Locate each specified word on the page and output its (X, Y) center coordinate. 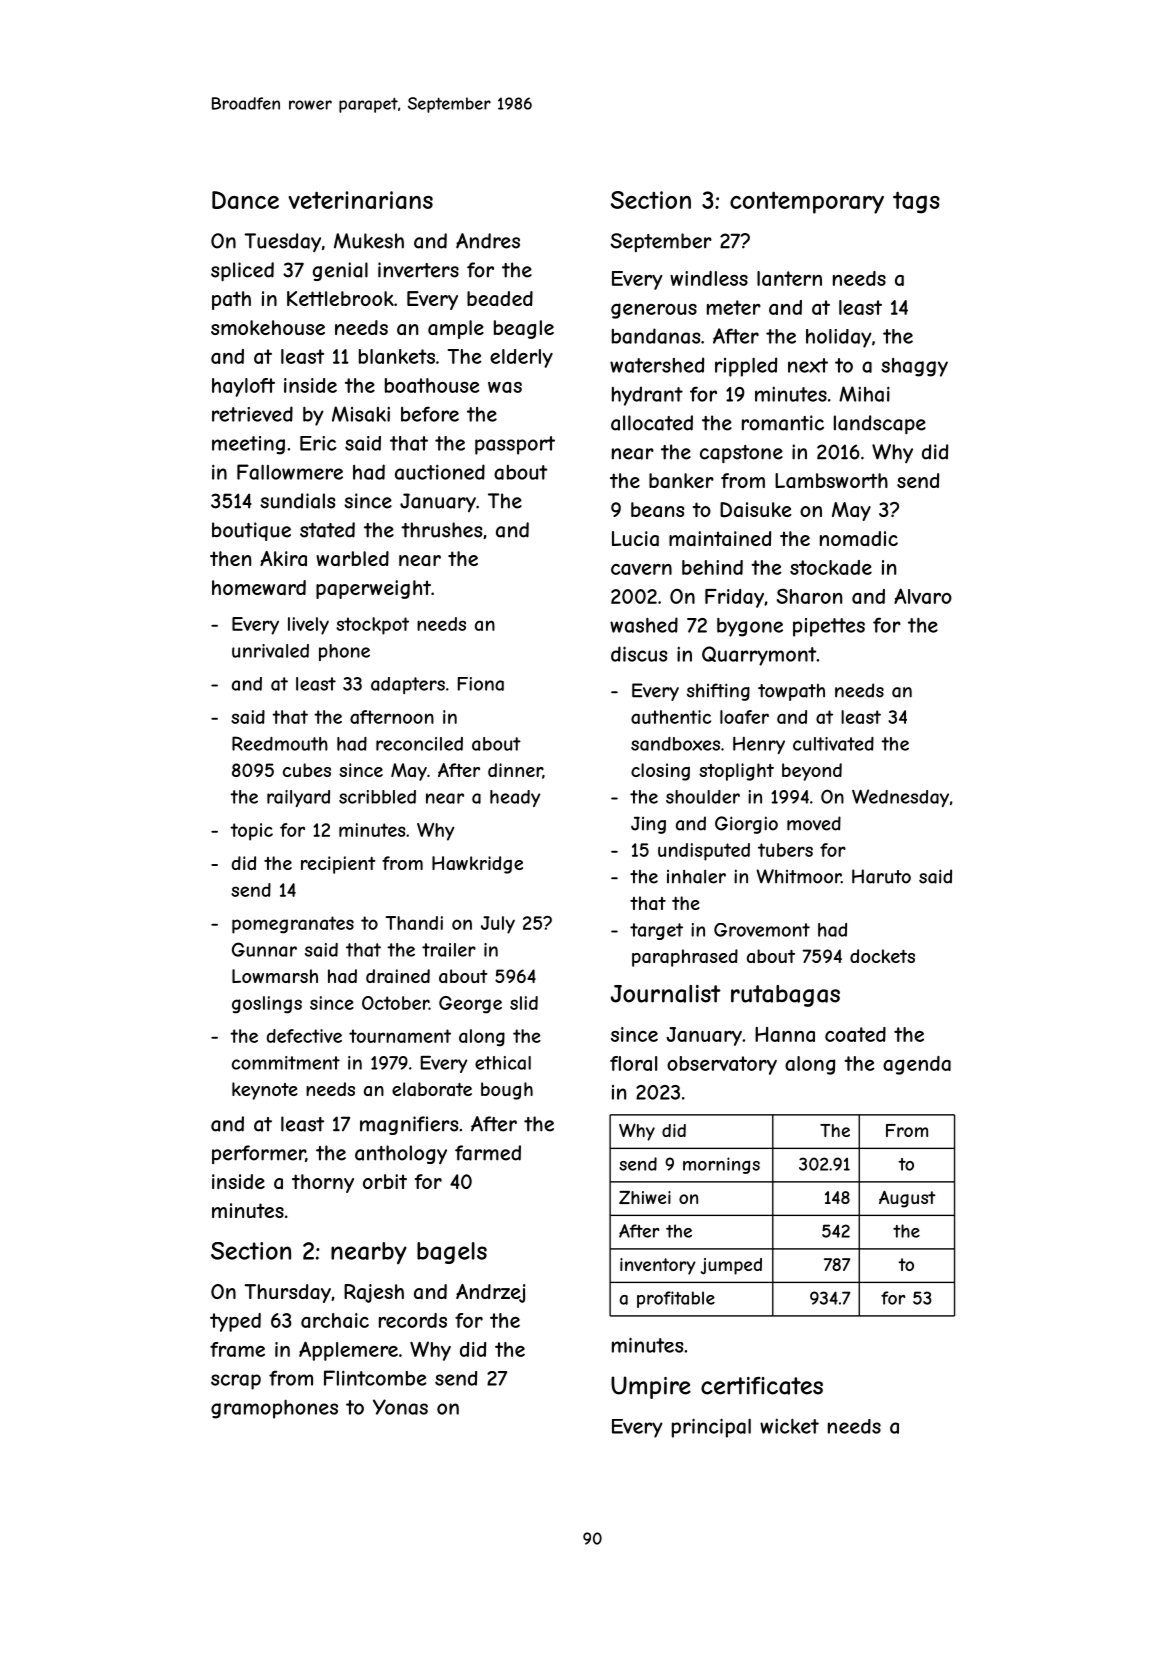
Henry (759, 745)
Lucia (635, 539)
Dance (245, 200)
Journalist (666, 994)
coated (855, 1034)
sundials (297, 501)
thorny (323, 1183)
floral (633, 1063)
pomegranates (293, 925)
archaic (335, 1320)
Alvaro (923, 596)
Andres (488, 241)
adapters (408, 685)
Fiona (481, 684)
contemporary (807, 203)
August (907, 1199)
